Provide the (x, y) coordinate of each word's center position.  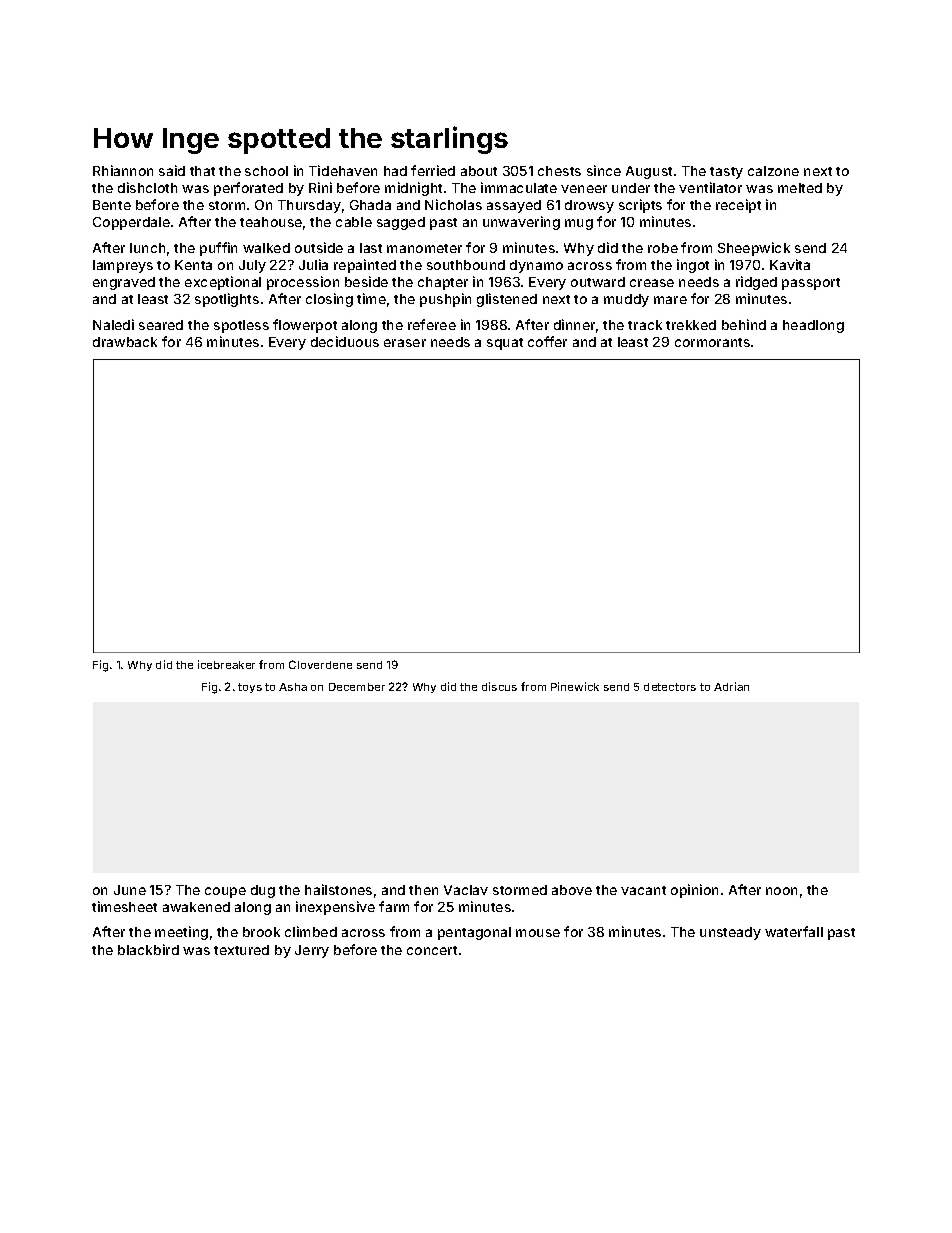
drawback (125, 342)
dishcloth (147, 187)
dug (263, 891)
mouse (538, 933)
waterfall (794, 931)
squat (505, 344)
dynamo (536, 266)
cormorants (712, 342)
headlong (813, 326)
